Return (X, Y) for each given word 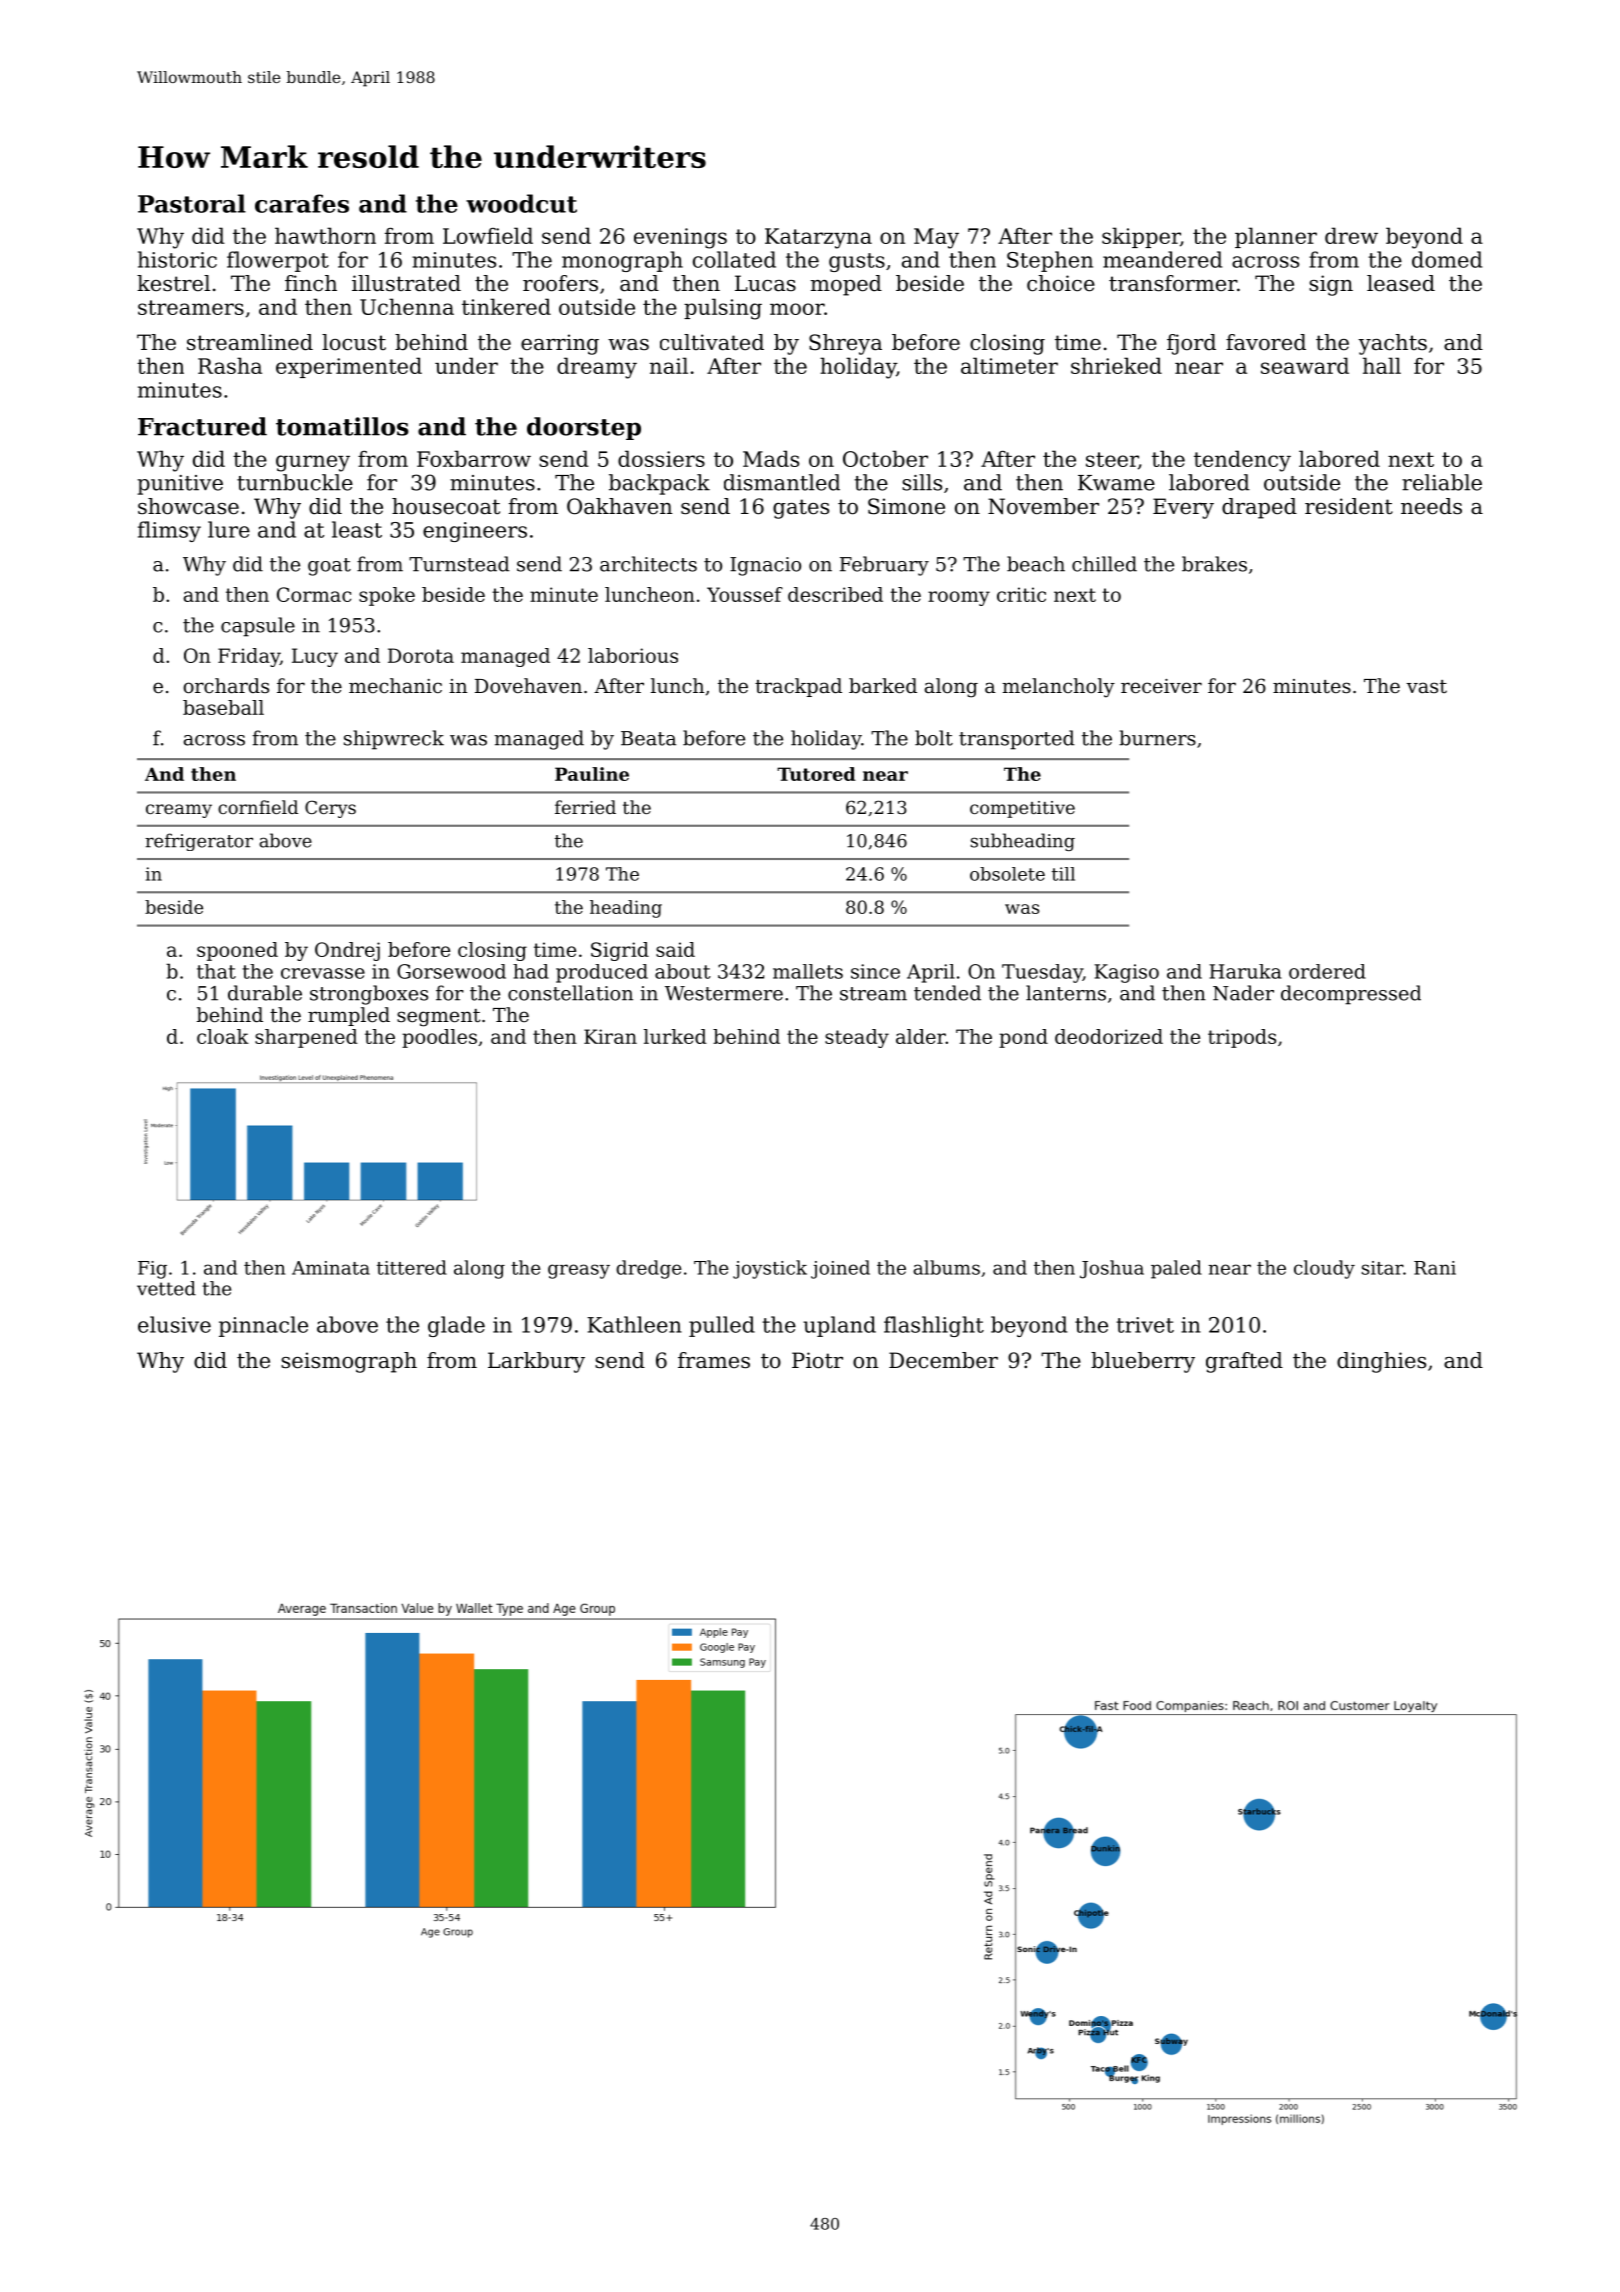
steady (857, 1038)
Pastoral (192, 203)
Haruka (1245, 971)
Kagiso (1126, 973)
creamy (179, 811)
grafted (1244, 1362)
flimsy (169, 531)
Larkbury (536, 1362)
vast (1426, 687)
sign (1331, 285)
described (835, 594)
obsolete (1007, 874)
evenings (680, 238)
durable (265, 993)
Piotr (817, 1360)
